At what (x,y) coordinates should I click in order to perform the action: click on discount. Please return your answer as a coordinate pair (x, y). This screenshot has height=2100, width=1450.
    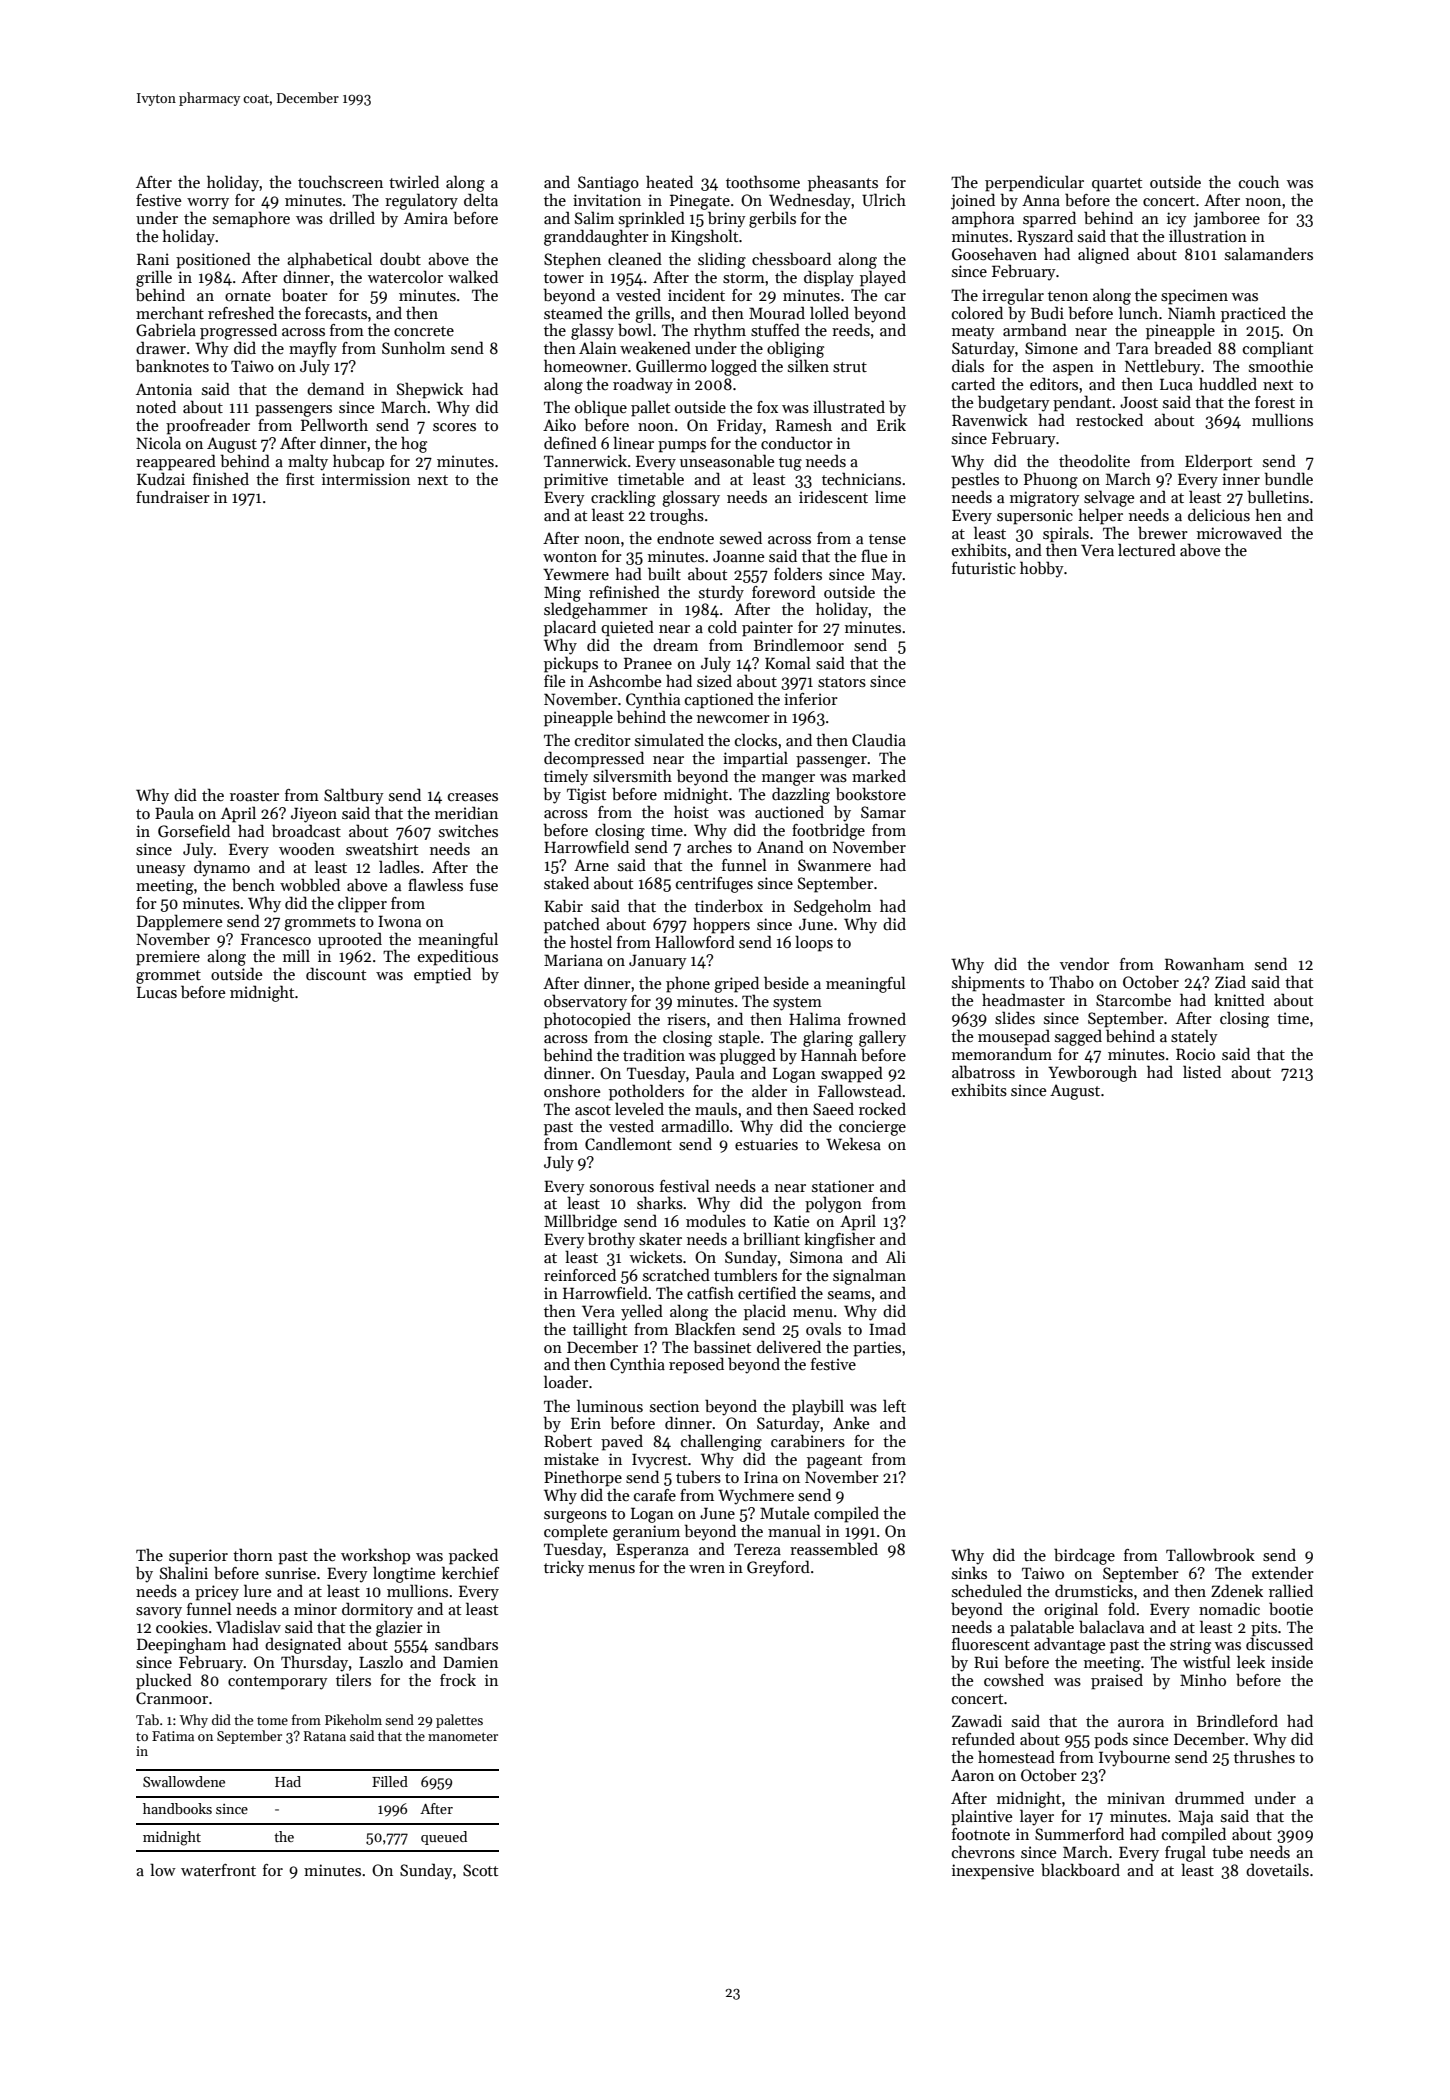
    Looking at the image, I should click on (336, 973).
